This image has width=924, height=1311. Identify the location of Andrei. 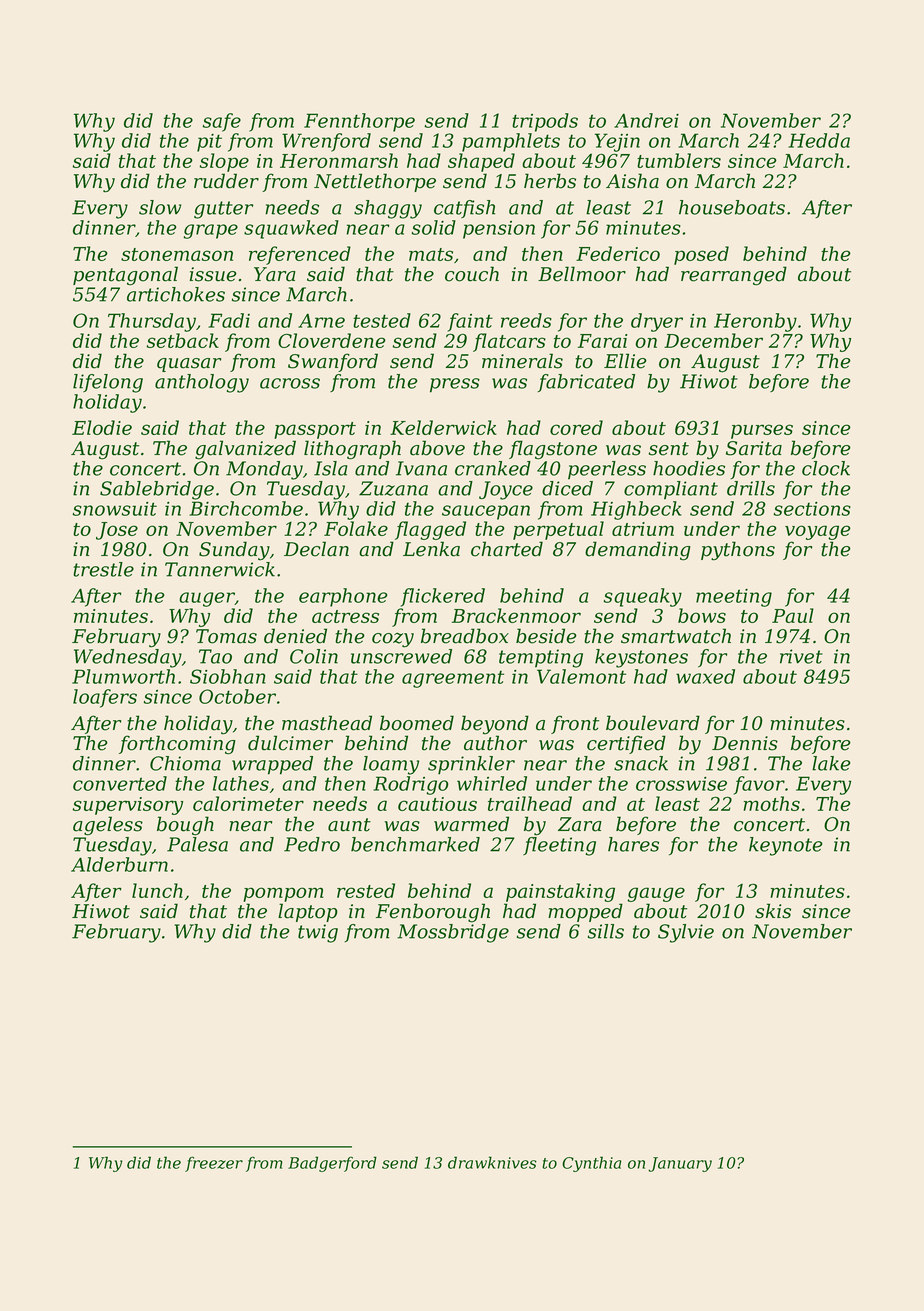
(646, 120).
